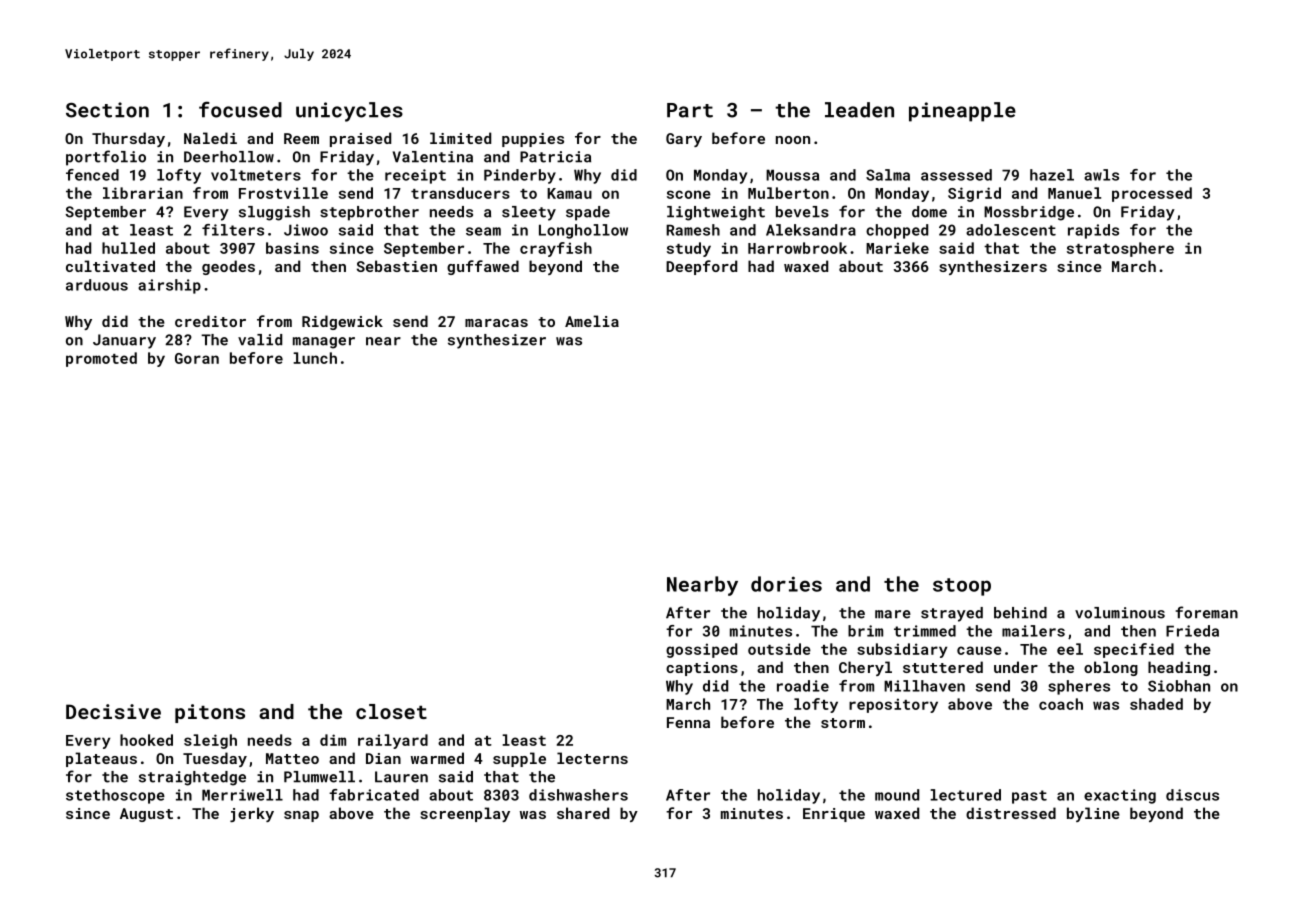  Describe the element at coordinates (689, 194) in the screenshot. I see `scone` at that location.
